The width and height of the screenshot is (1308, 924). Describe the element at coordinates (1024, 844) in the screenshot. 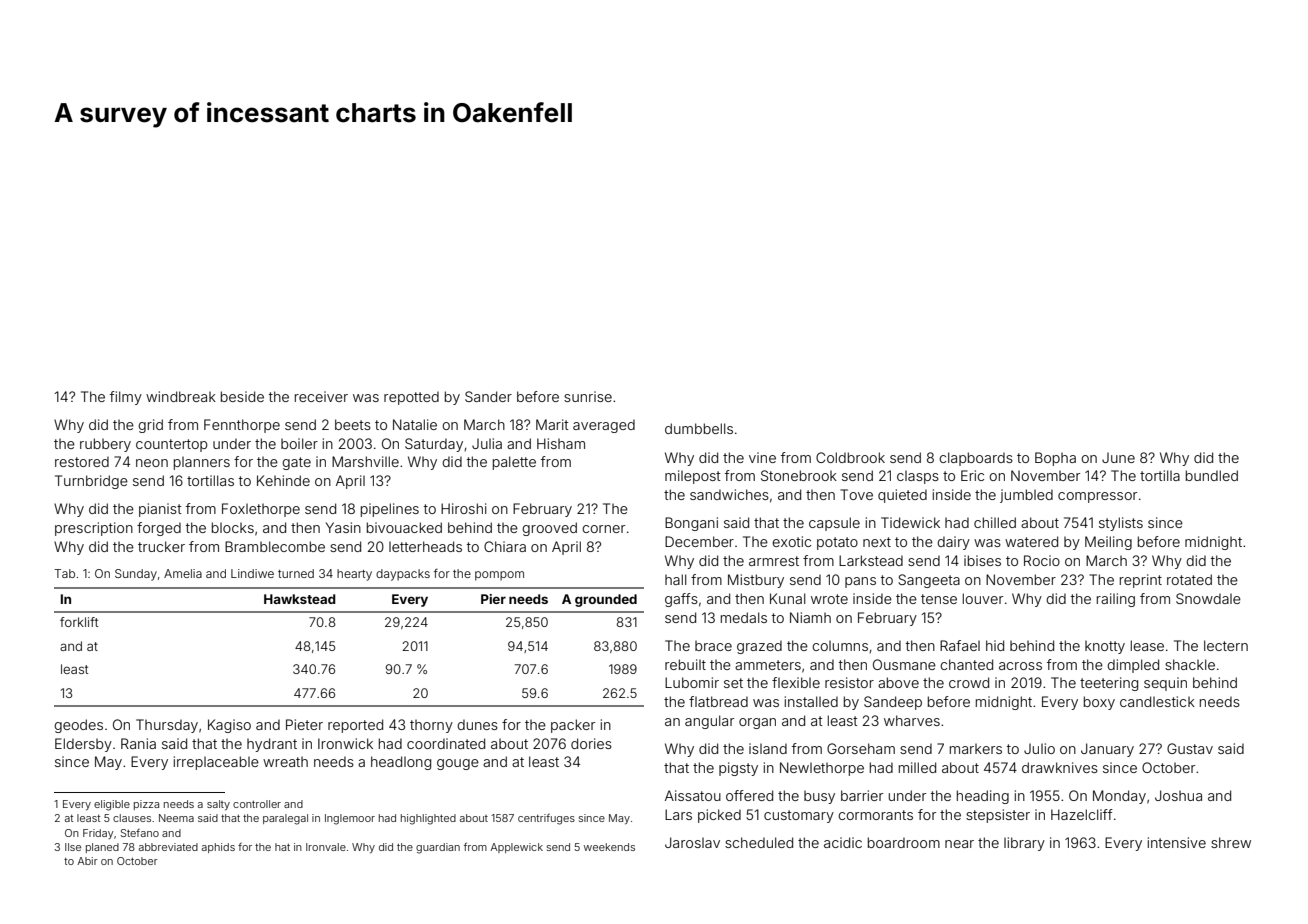

I see `library` at that location.
